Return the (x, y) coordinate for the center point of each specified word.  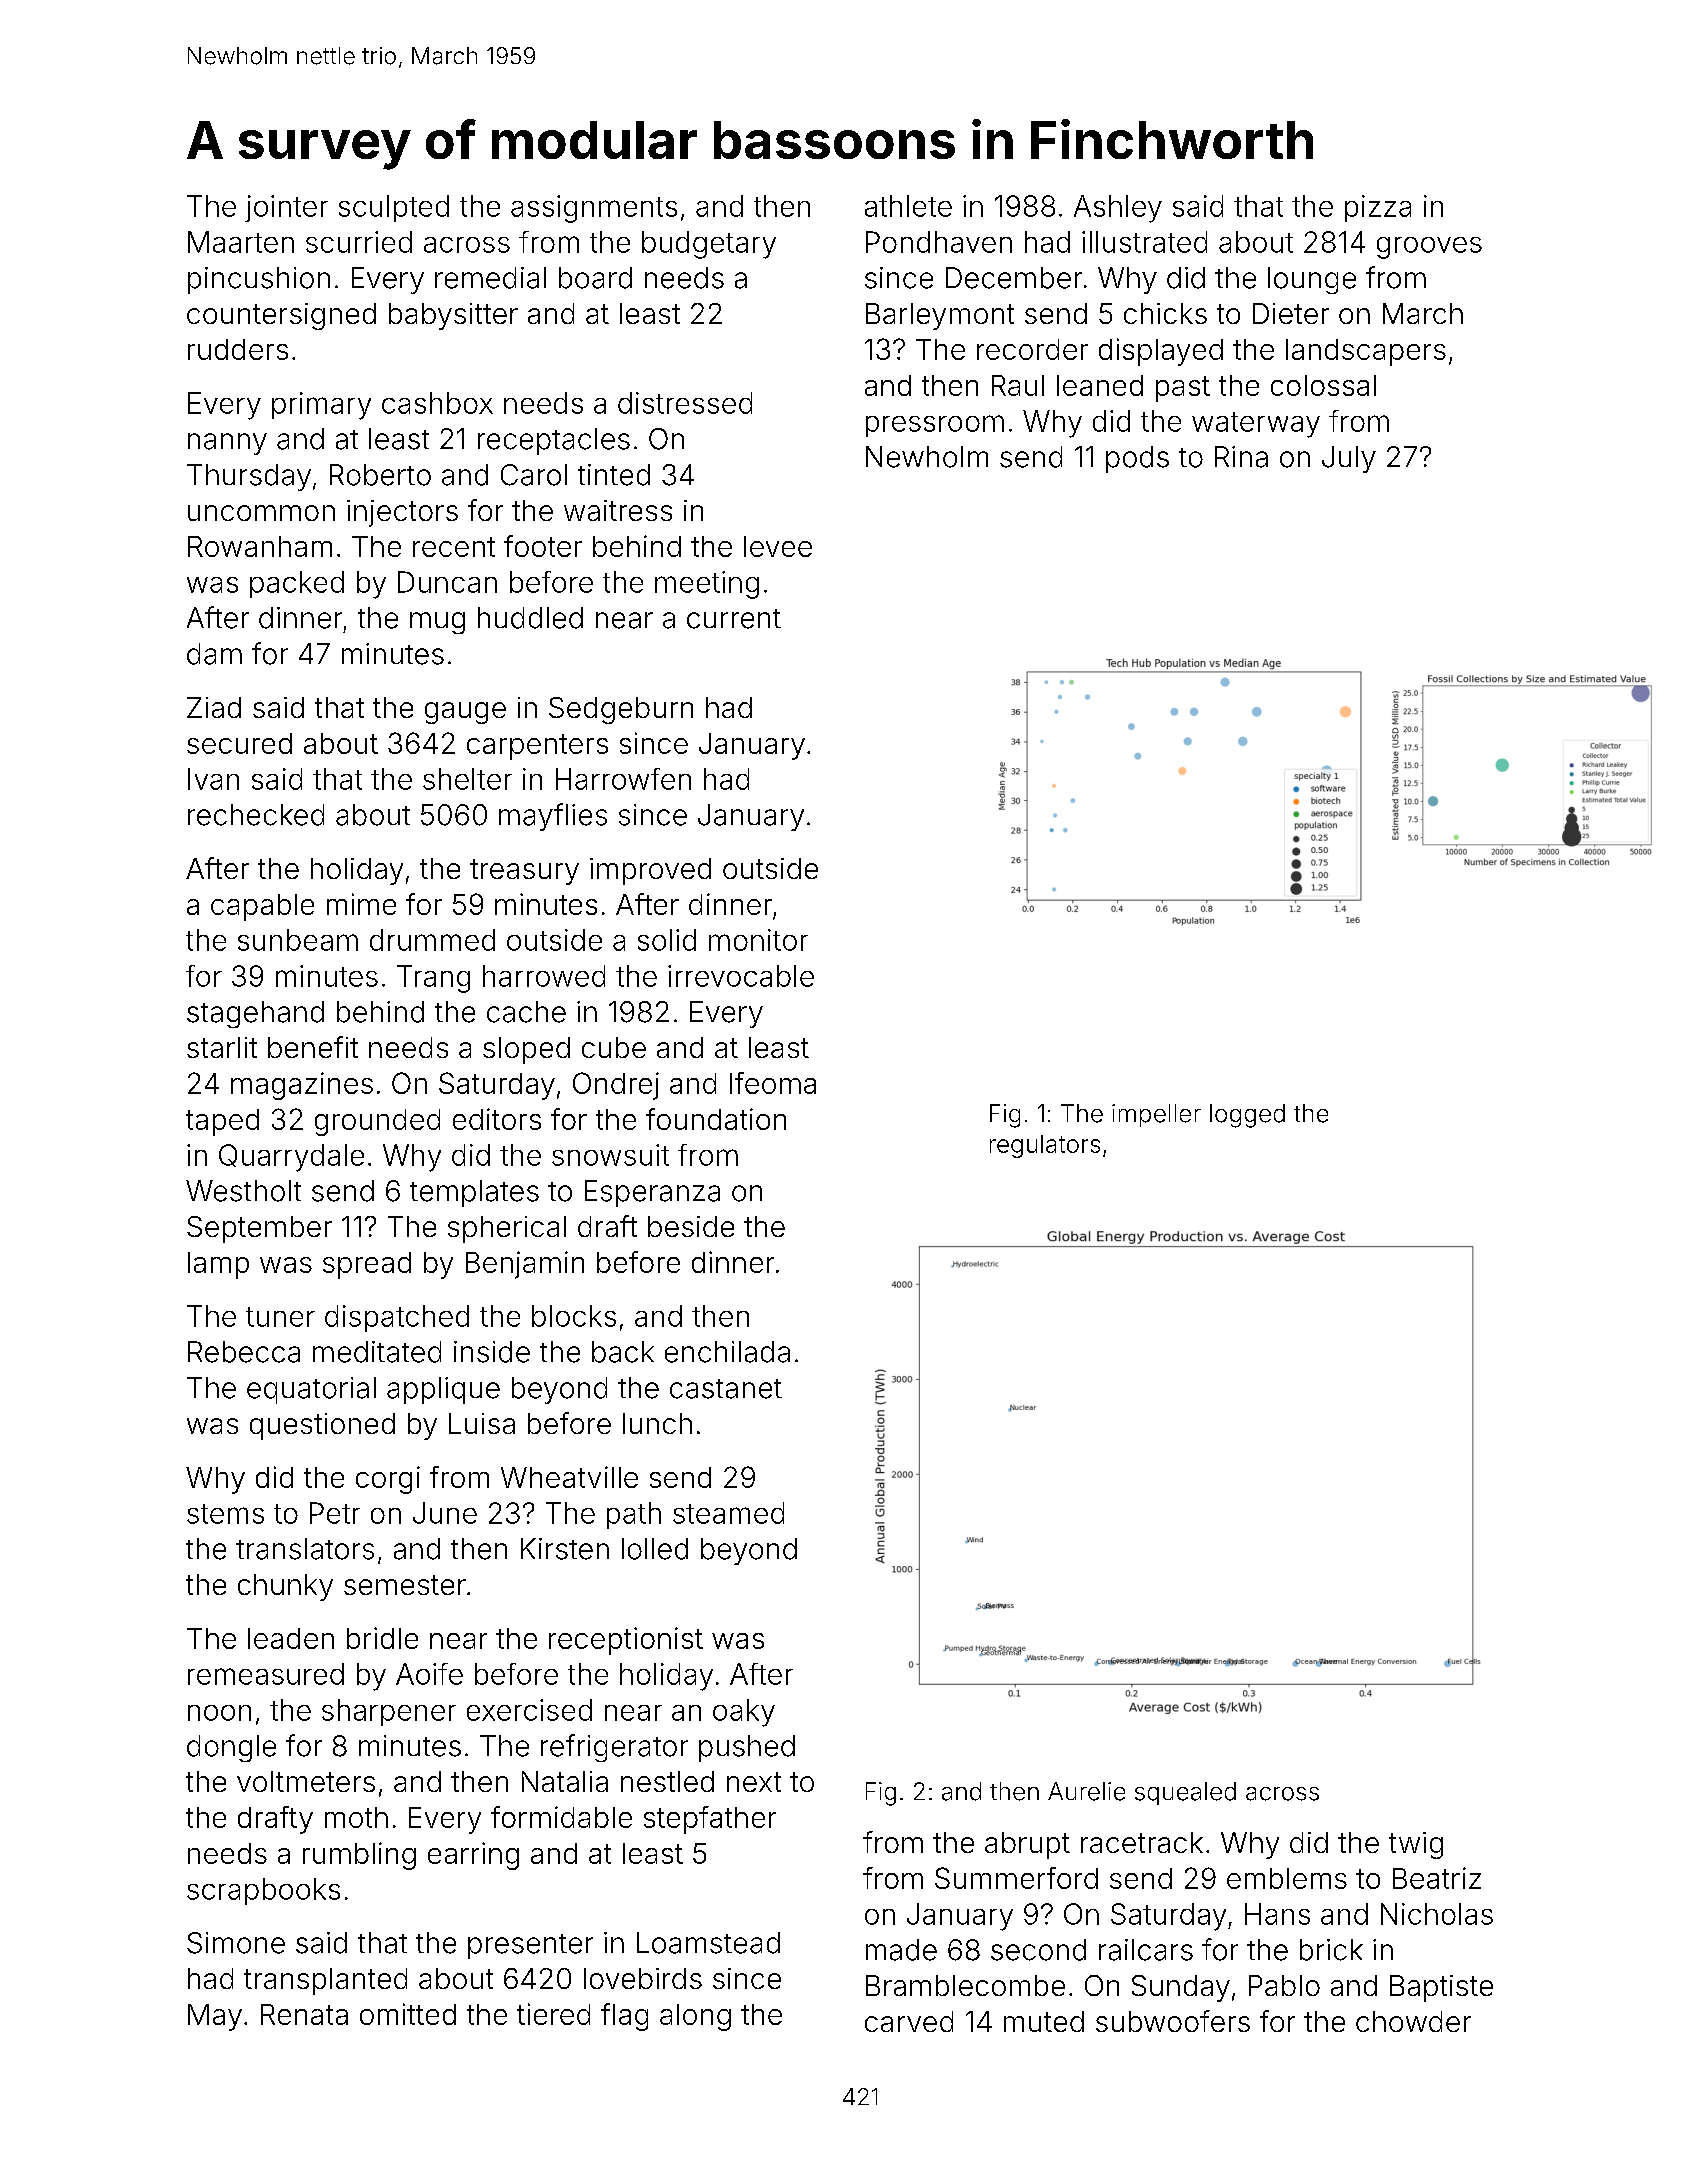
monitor (758, 940)
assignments (594, 209)
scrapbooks (263, 1891)
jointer (286, 208)
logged (1247, 1116)
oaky (744, 1713)
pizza (1378, 208)
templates (474, 1193)
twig (1416, 1845)
